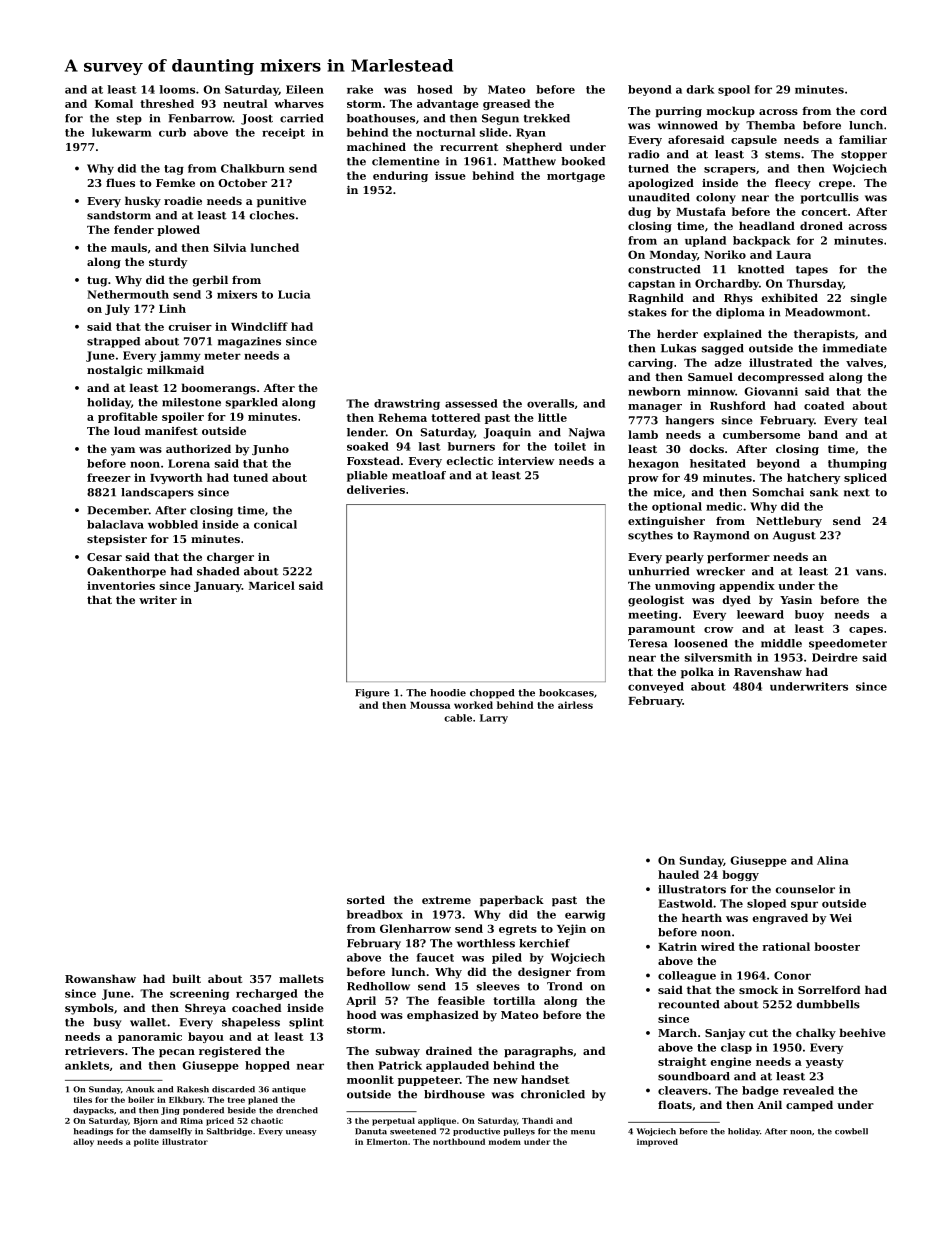 The image size is (952, 1233). What do you see at coordinates (734, 90) in the page?
I see `spool` at bounding box center [734, 90].
